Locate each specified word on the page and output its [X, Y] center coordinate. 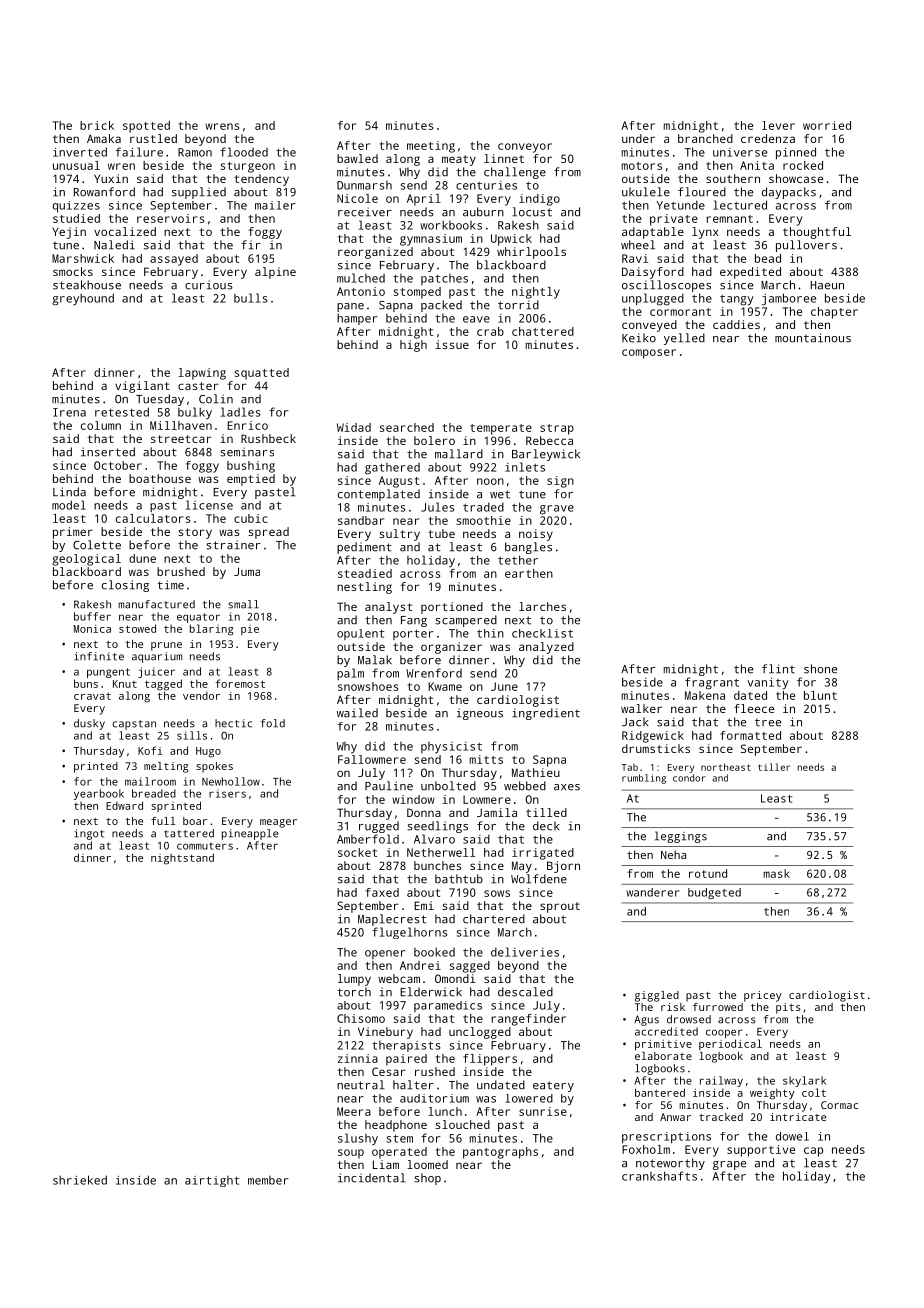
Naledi [114, 245]
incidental [372, 1178]
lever [778, 125]
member [268, 1180]
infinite [99, 656]
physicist [451, 747]
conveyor [525, 148]
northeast [726, 767]
